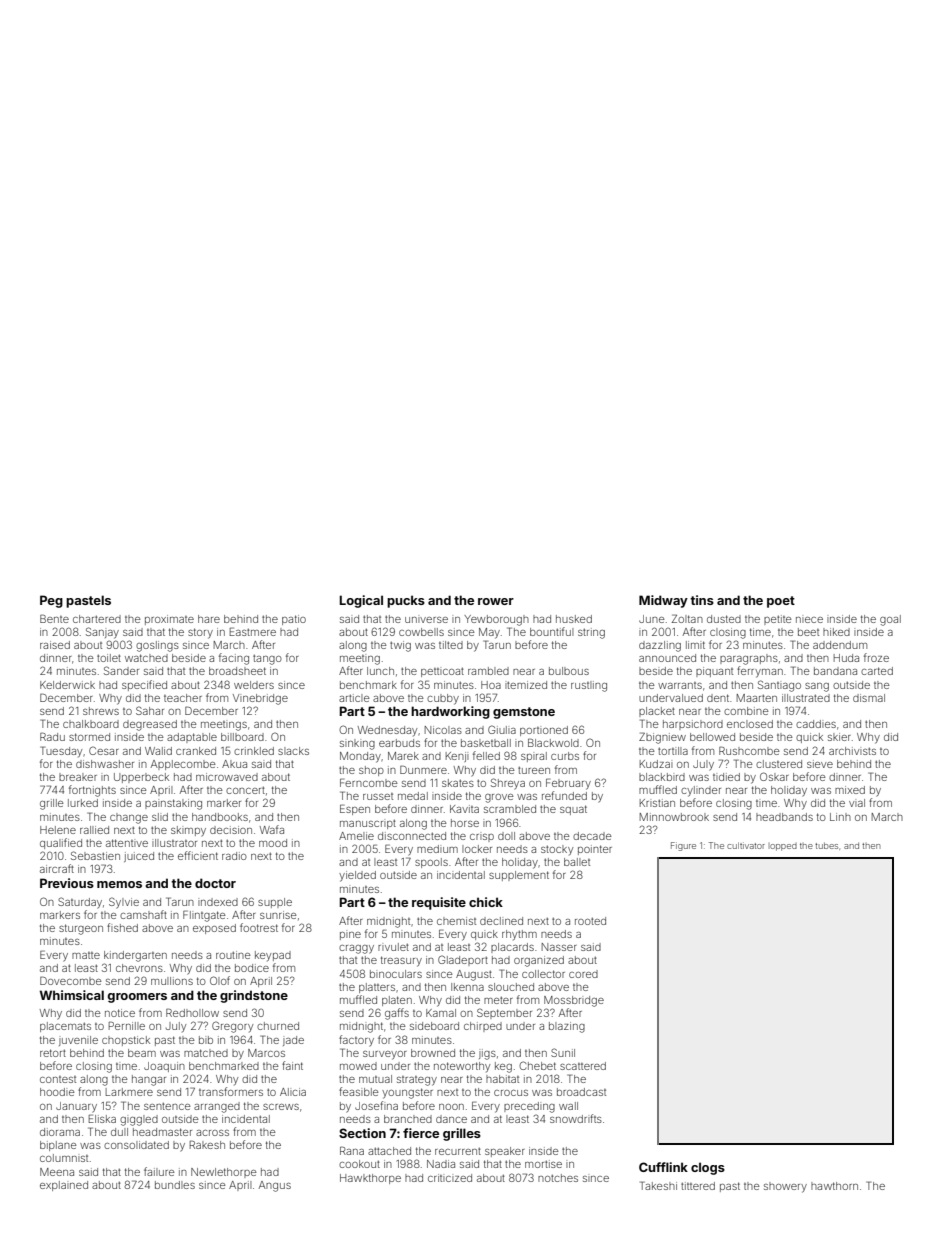 Image resolution: width=952 pixels, height=1233 pixels. What do you see at coordinates (590, 921) in the screenshot?
I see `rooted` at bounding box center [590, 921].
